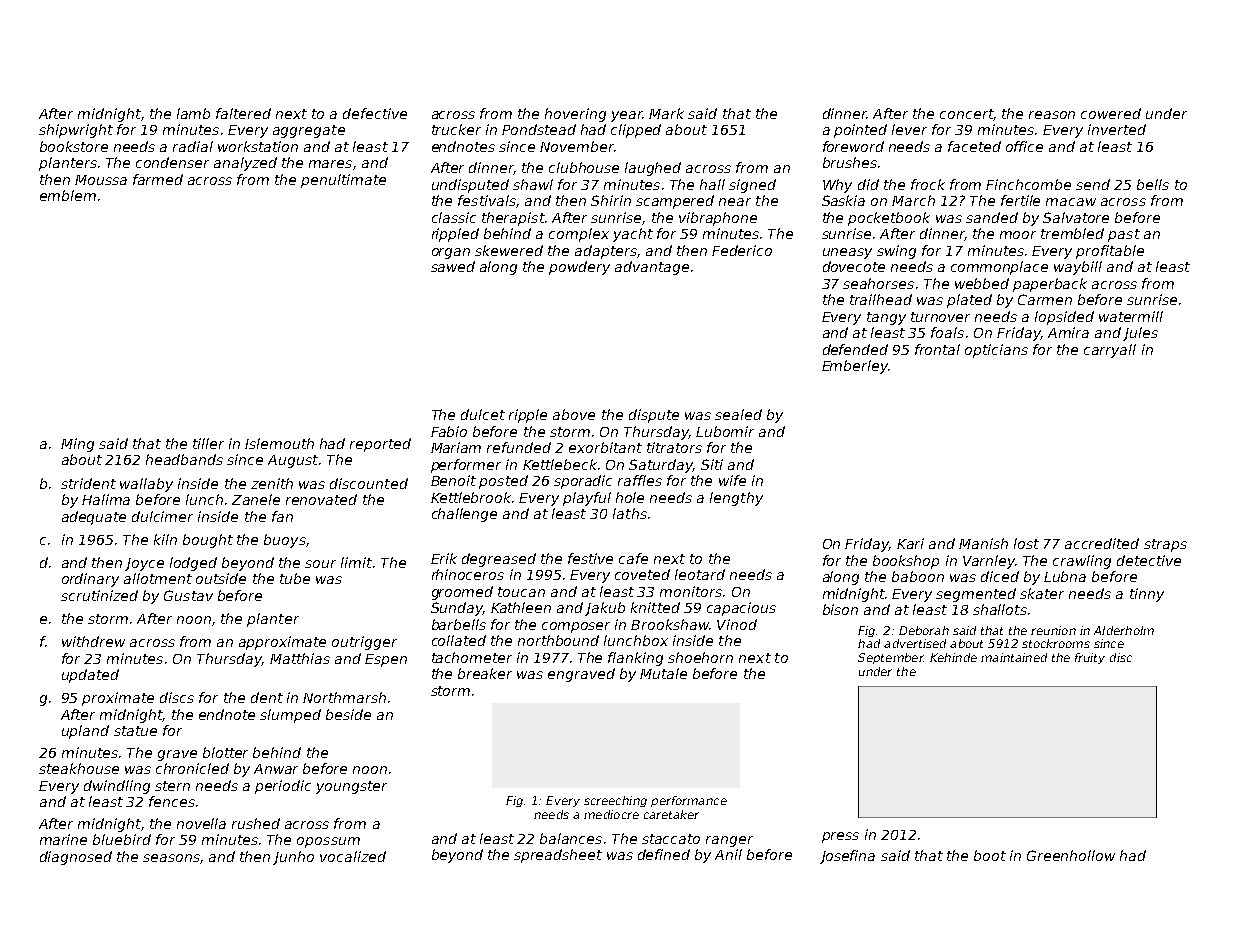  What do you see at coordinates (293, 858) in the document?
I see `Junho` at bounding box center [293, 858].
